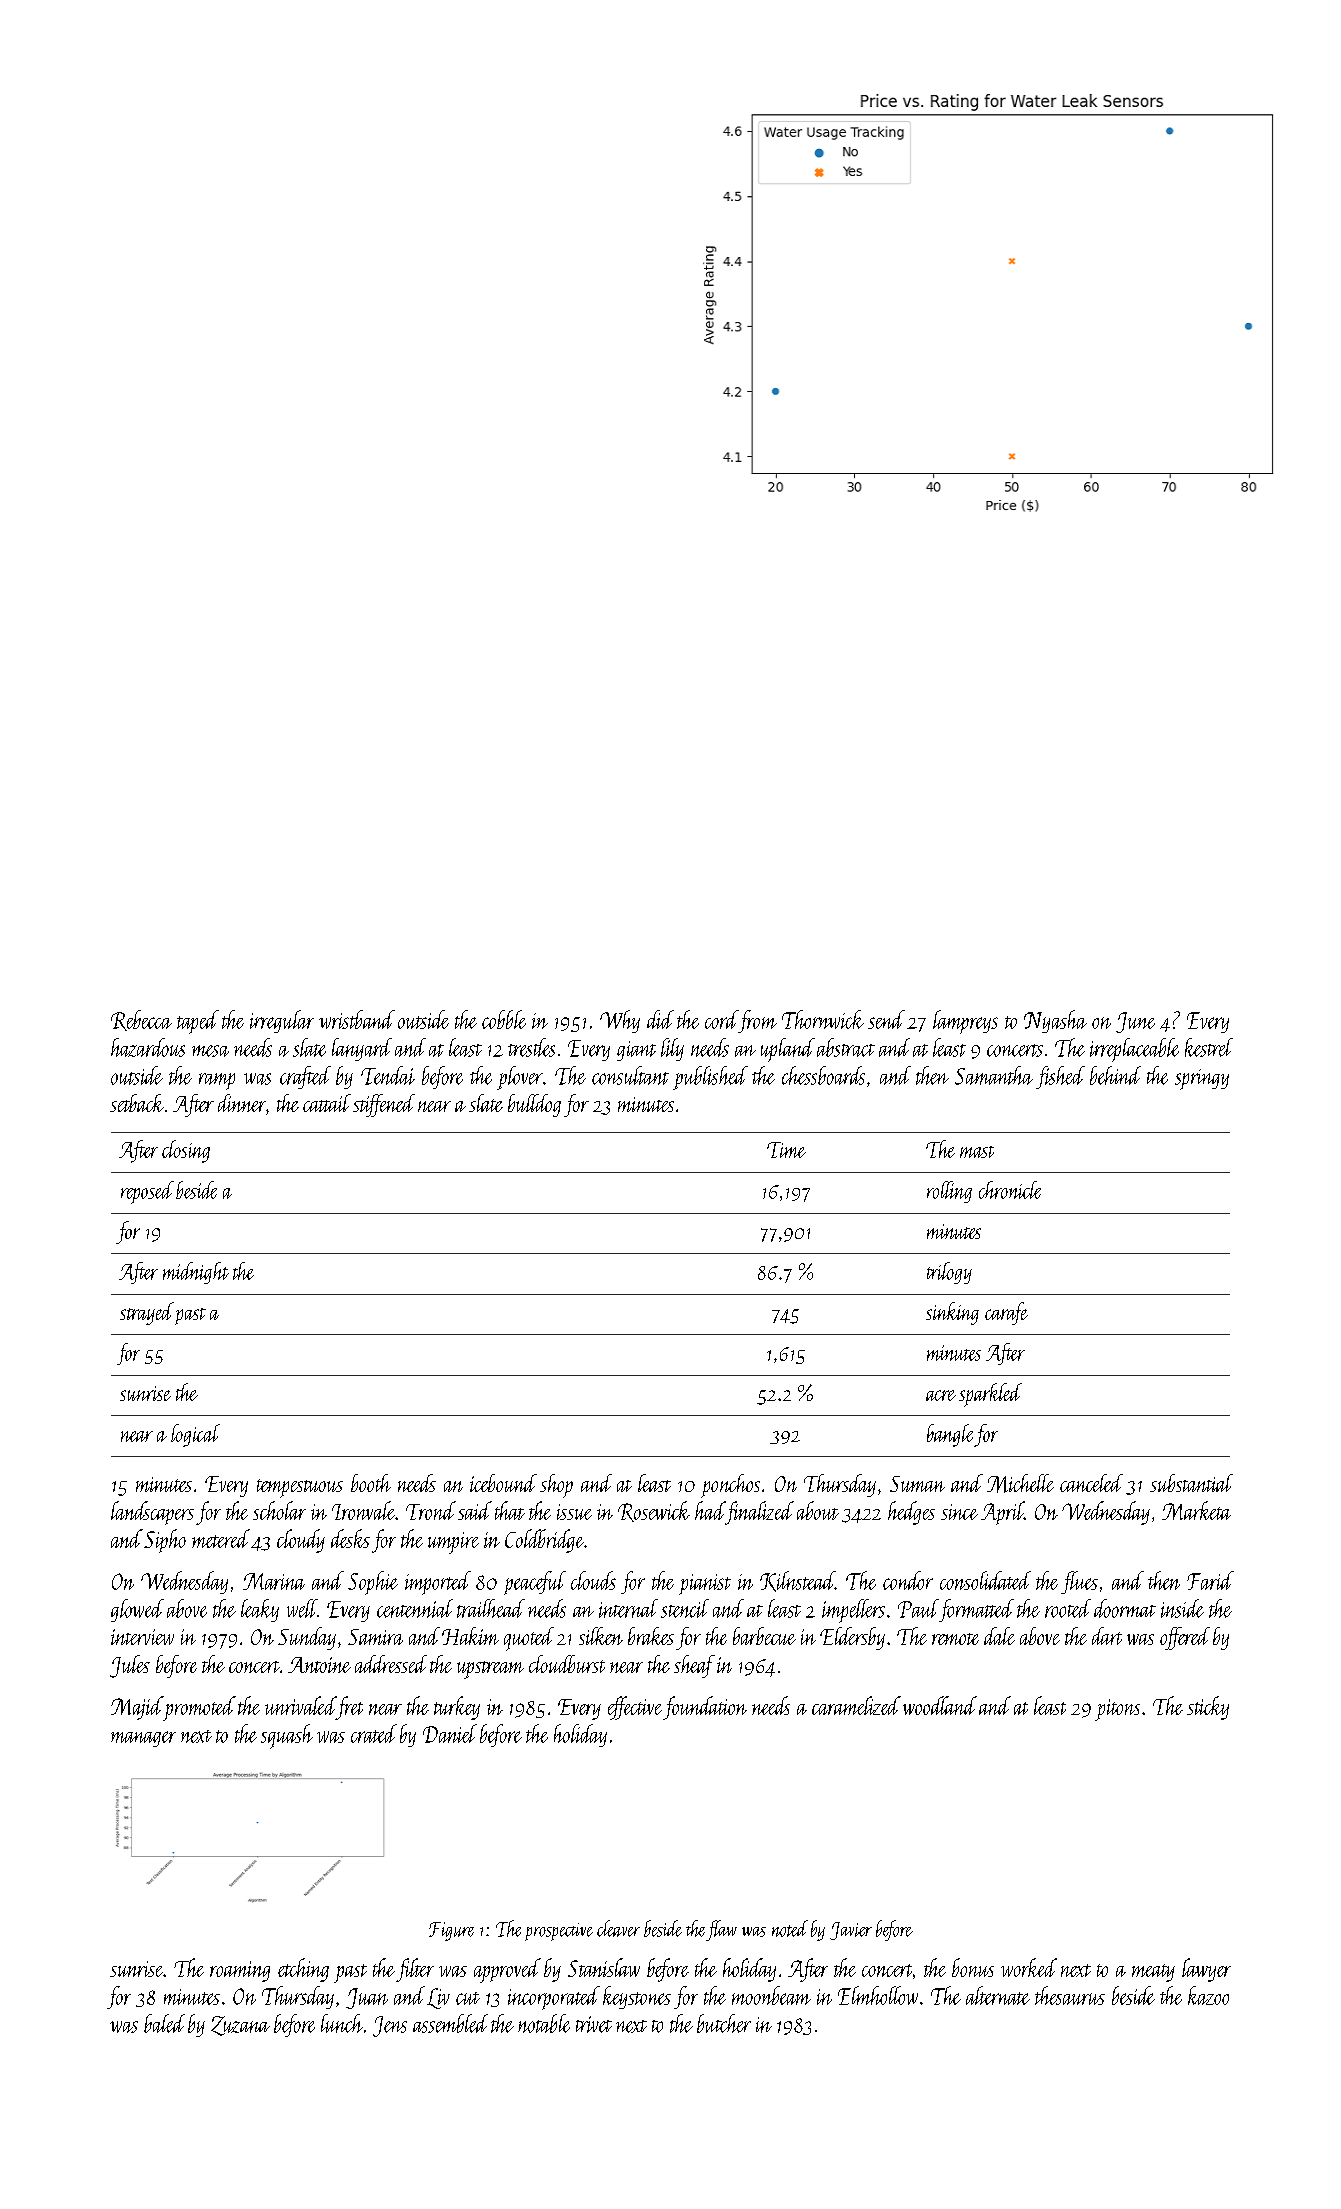 The width and height of the screenshot is (1341, 2209). Describe the element at coordinates (544, 2023) in the screenshot. I see `notable` at that location.
